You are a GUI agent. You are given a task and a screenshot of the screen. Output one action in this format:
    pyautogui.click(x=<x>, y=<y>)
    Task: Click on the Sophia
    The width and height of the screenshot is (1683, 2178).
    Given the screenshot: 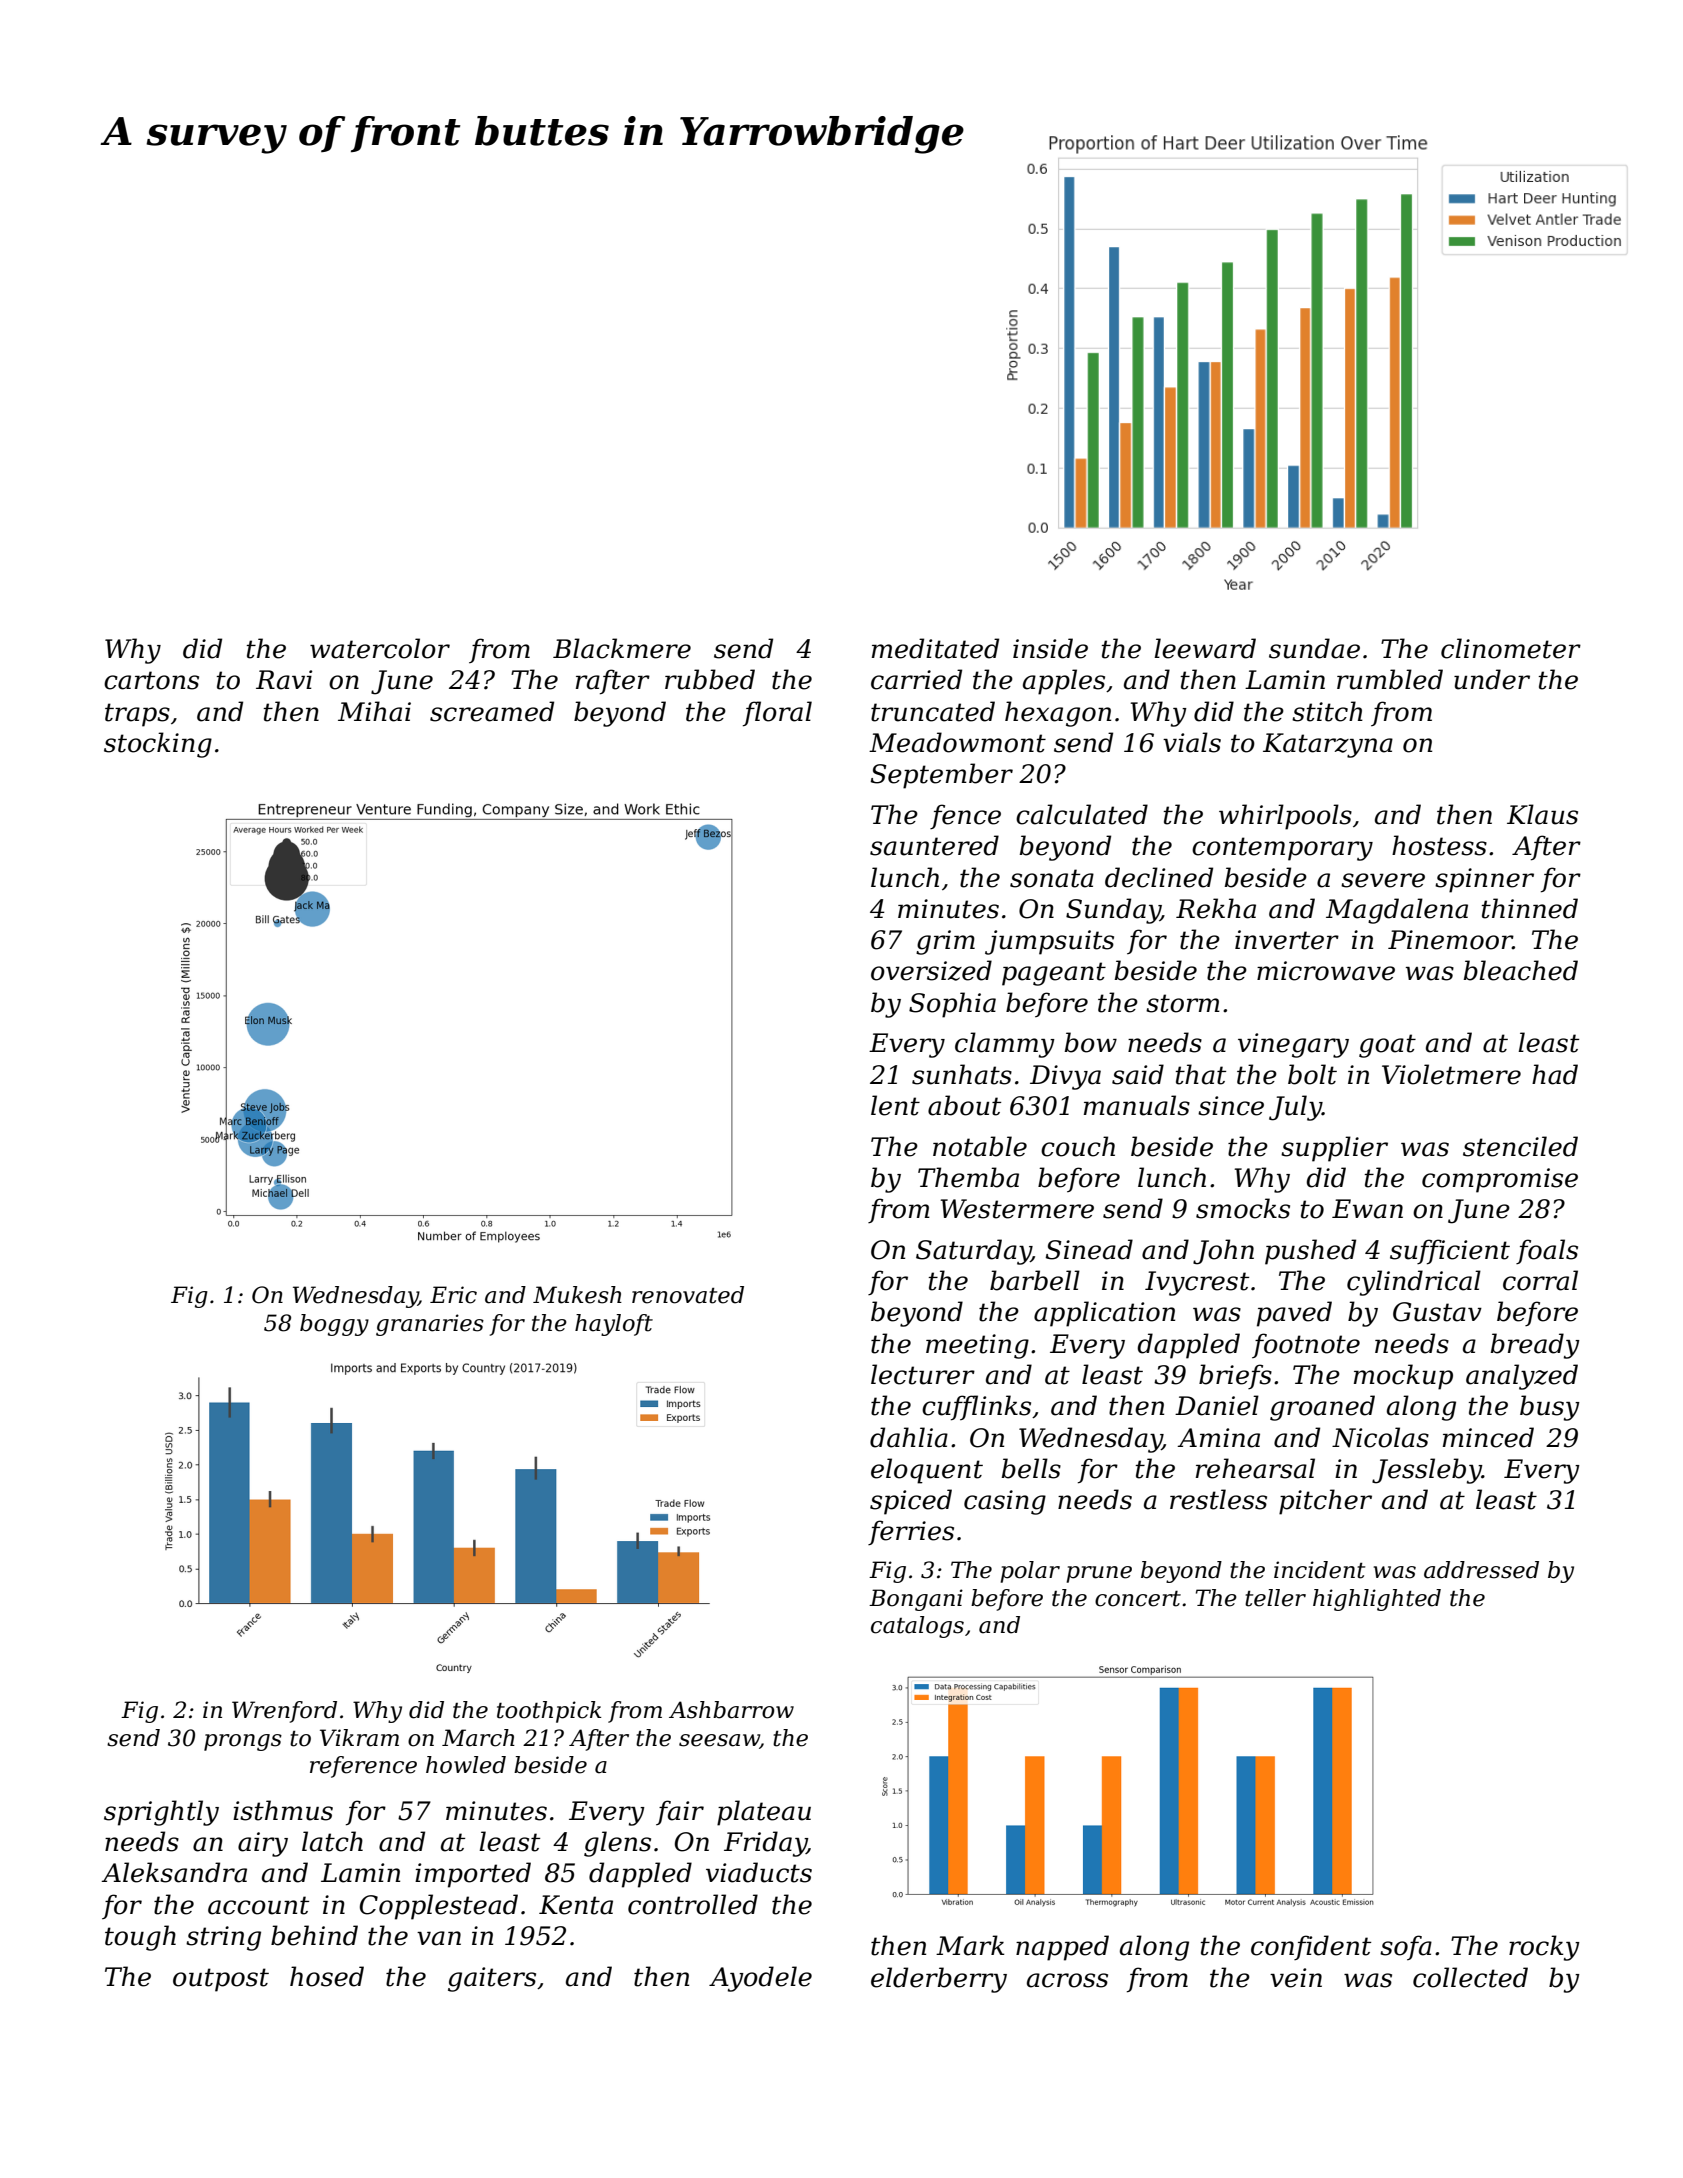 What is the action you would take?
    pyautogui.click(x=952, y=1005)
